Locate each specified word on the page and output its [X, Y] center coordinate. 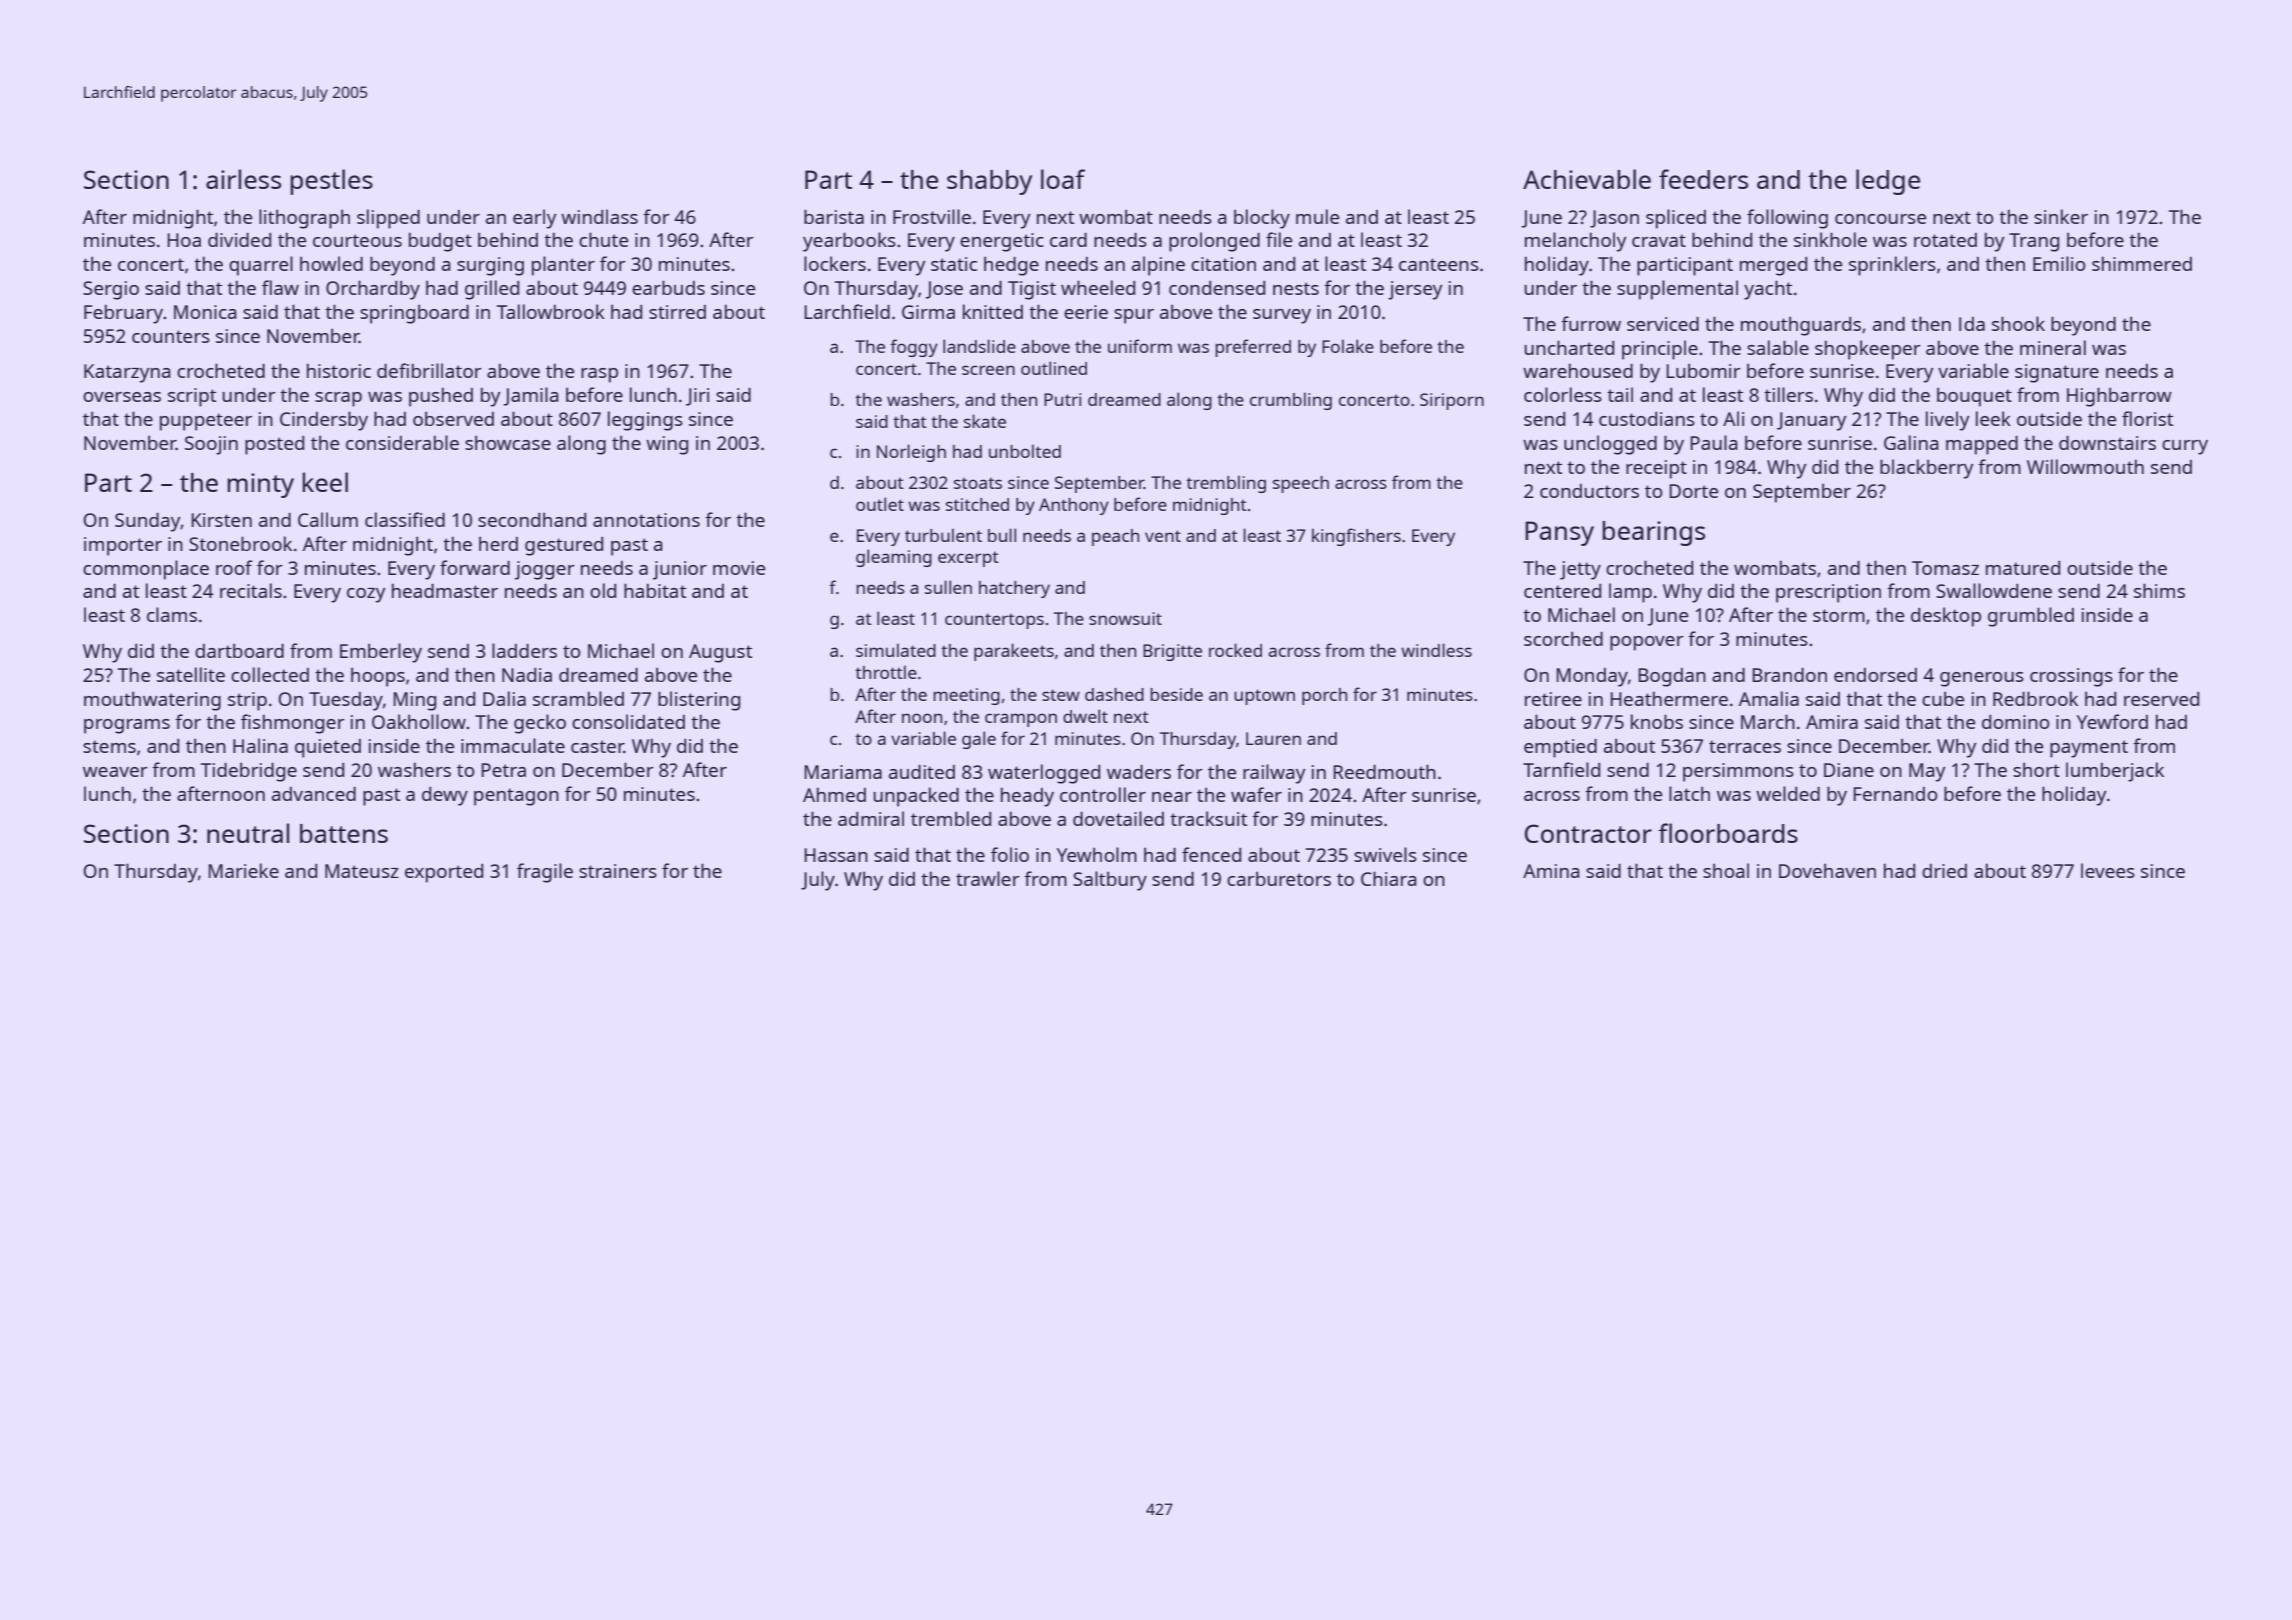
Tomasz [1945, 568]
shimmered [2142, 263]
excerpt [968, 559]
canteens [1439, 264]
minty [260, 485]
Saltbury [1110, 881]
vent [1163, 536]
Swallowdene [1994, 590]
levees [2108, 870]
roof [234, 567]
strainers [618, 871]
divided [239, 240]
